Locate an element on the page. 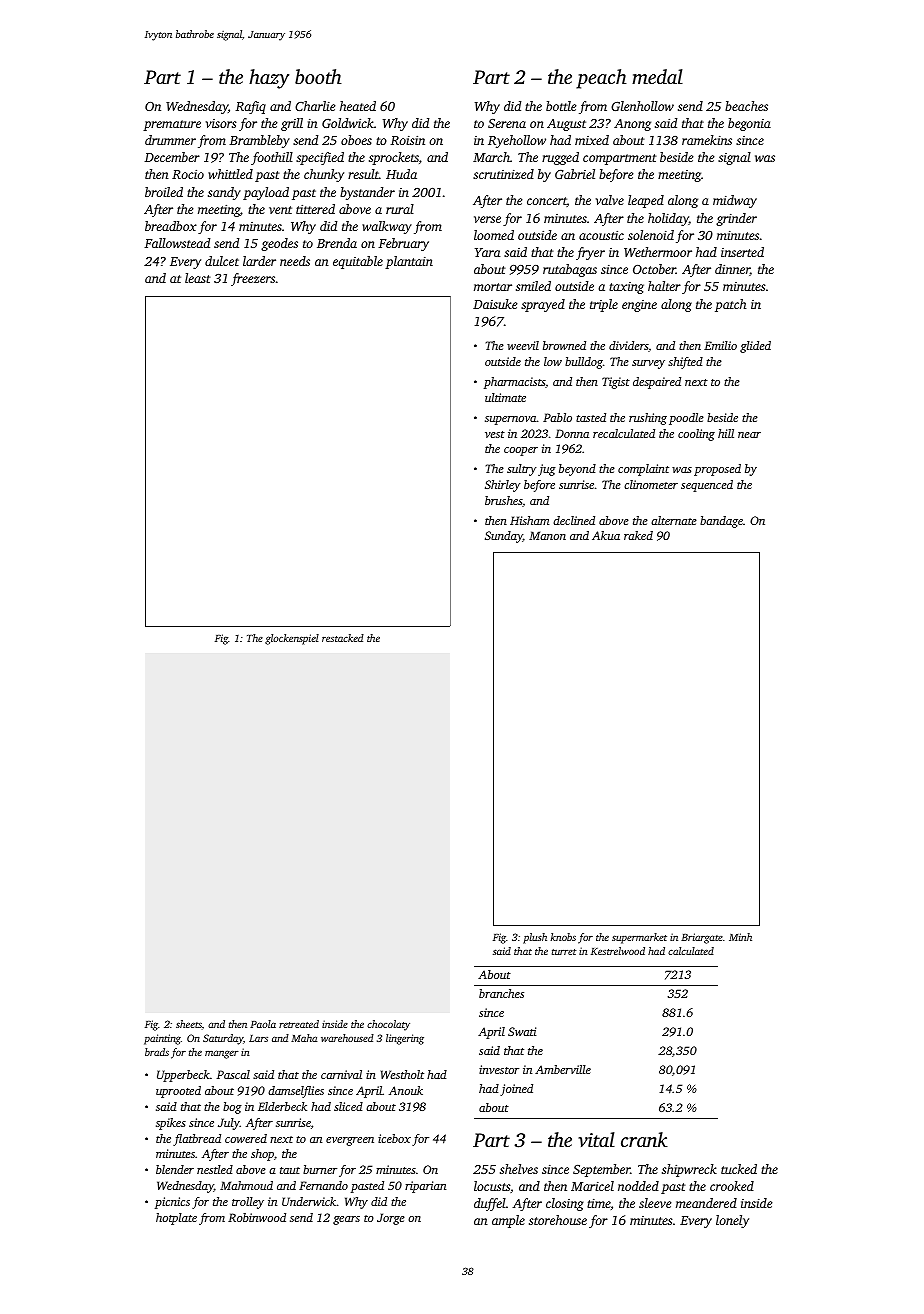 This page has height=1314, width=924. proposed is located at coordinates (717, 470).
